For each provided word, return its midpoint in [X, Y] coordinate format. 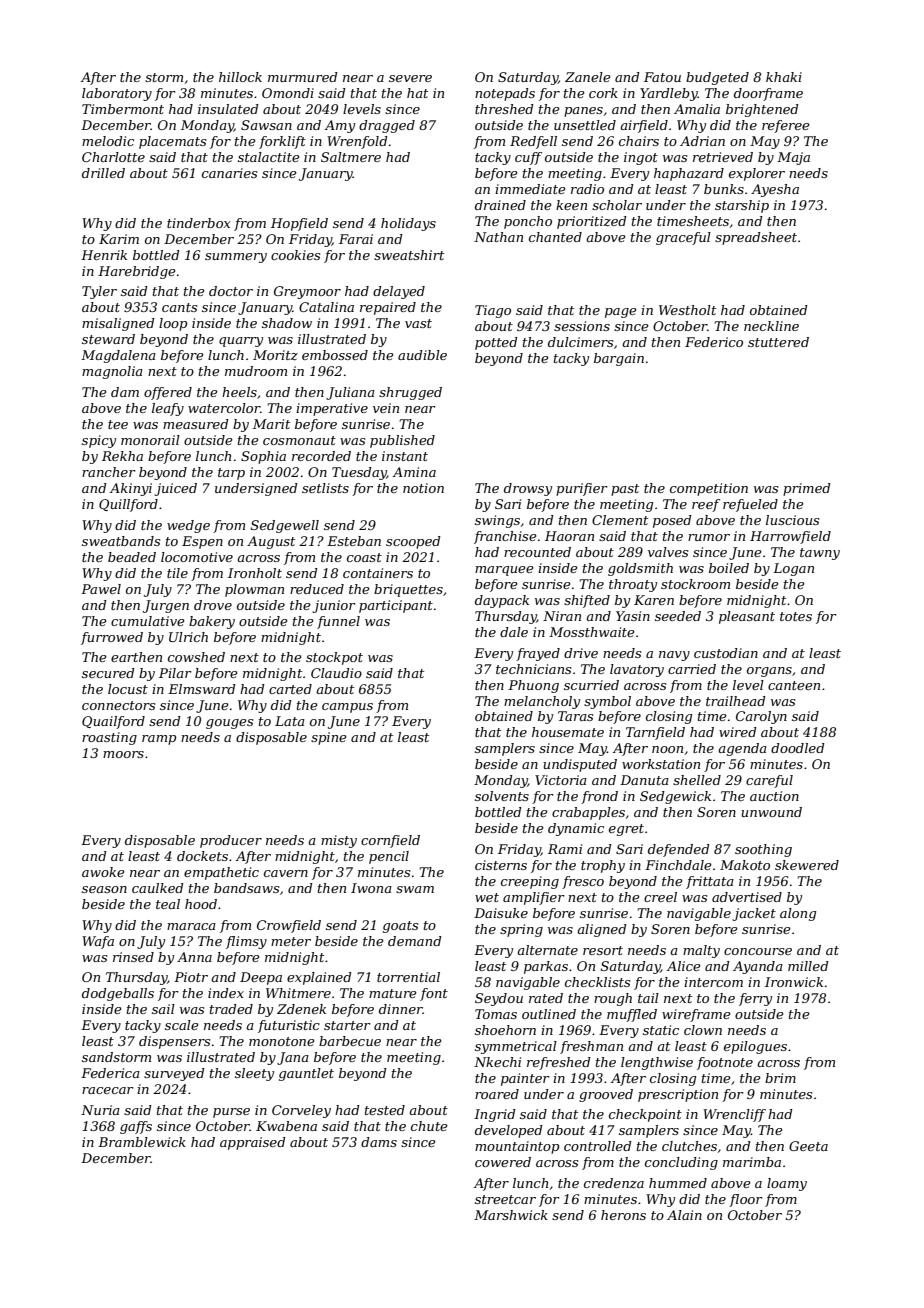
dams [379, 1142]
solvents [502, 796]
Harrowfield [790, 537]
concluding [681, 1163]
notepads [505, 94]
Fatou [662, 77]
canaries [229, 173]
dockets [202, 856]
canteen [794, 685]
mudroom [256, 371]
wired [738, 732]
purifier [582, 489]
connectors [118, 705]
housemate [568, 732]
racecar [108, 1090]
